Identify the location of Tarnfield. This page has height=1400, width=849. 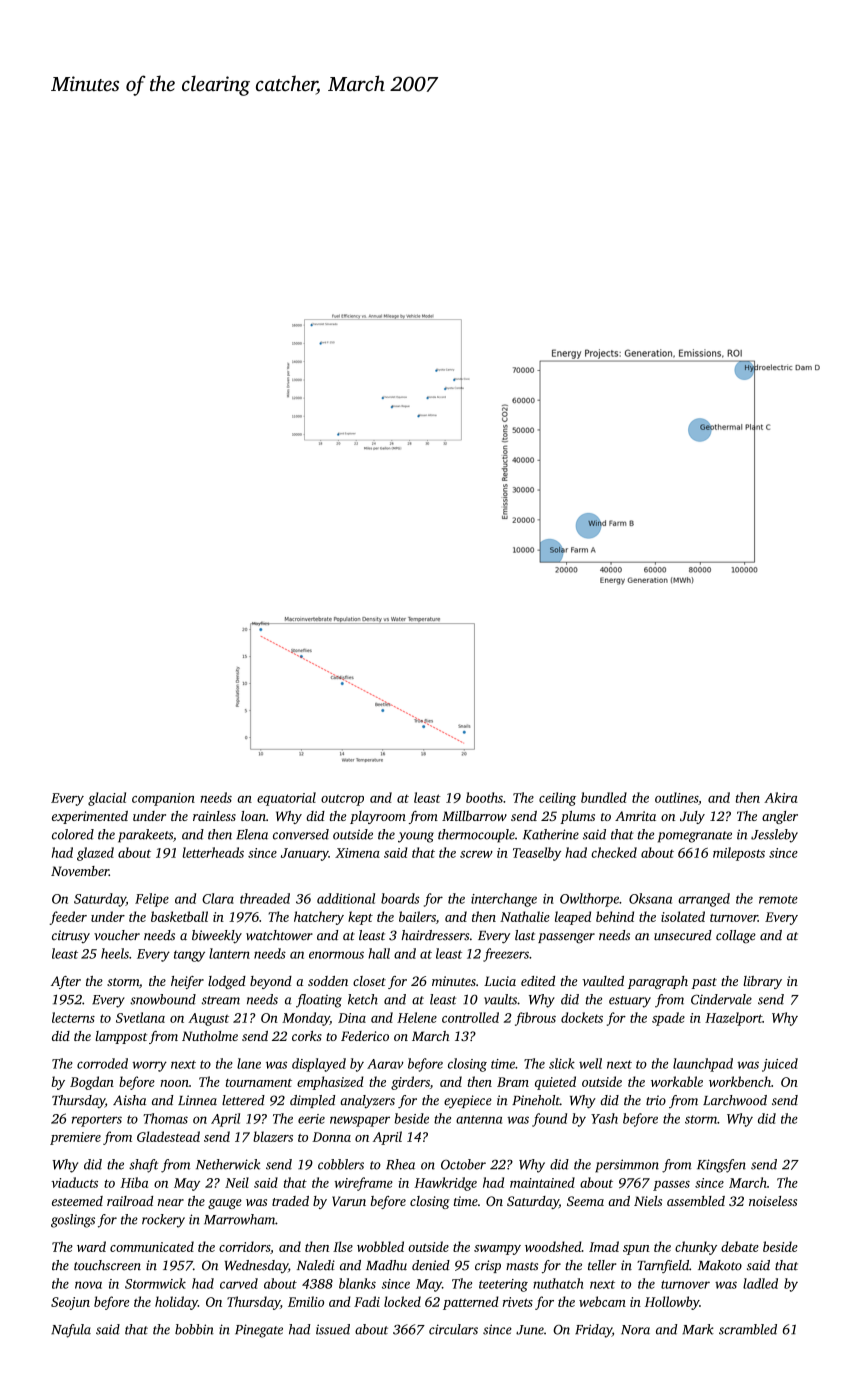
(663, 1266).
